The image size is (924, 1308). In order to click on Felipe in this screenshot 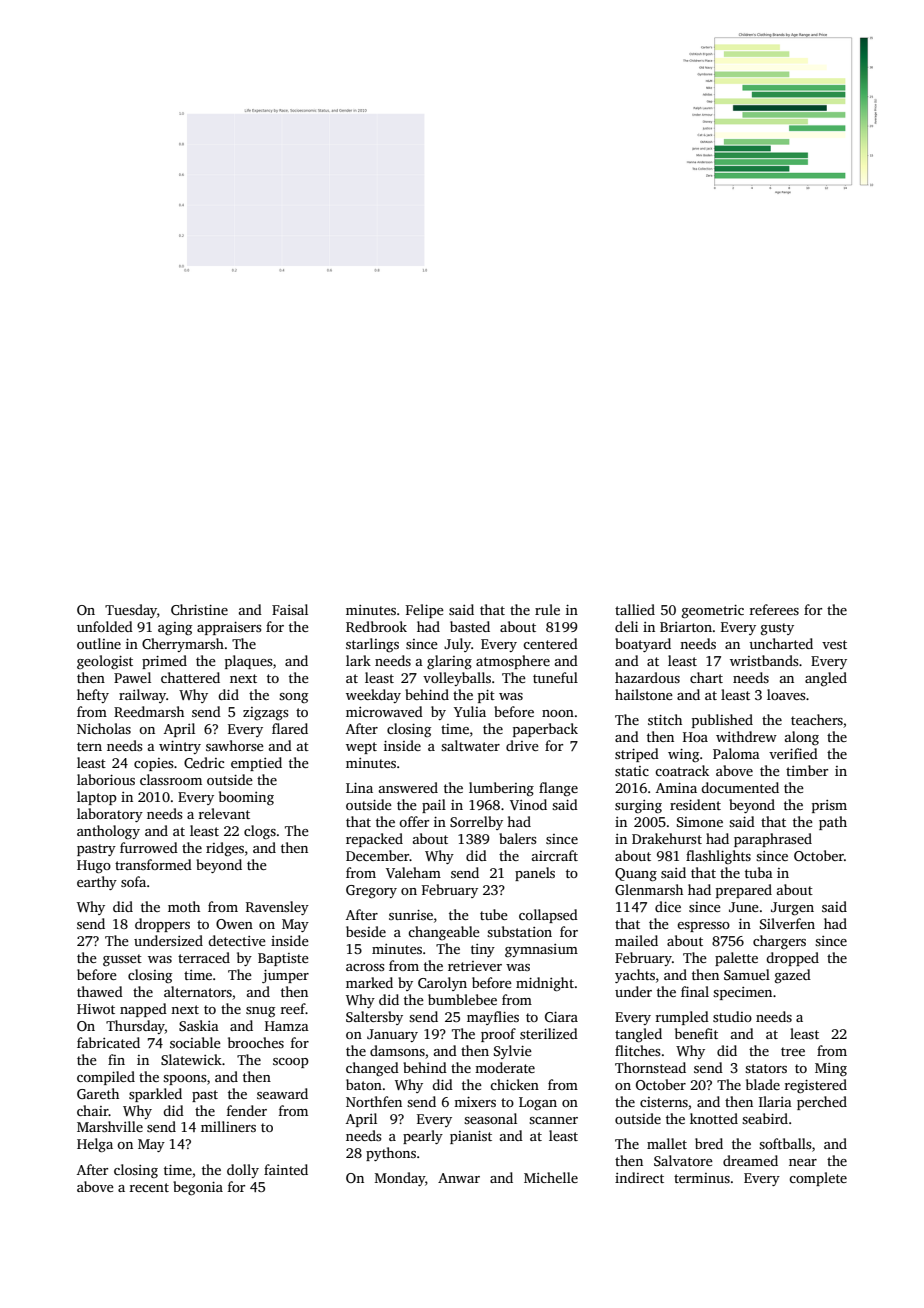, I will do `click(425, 611)`.
